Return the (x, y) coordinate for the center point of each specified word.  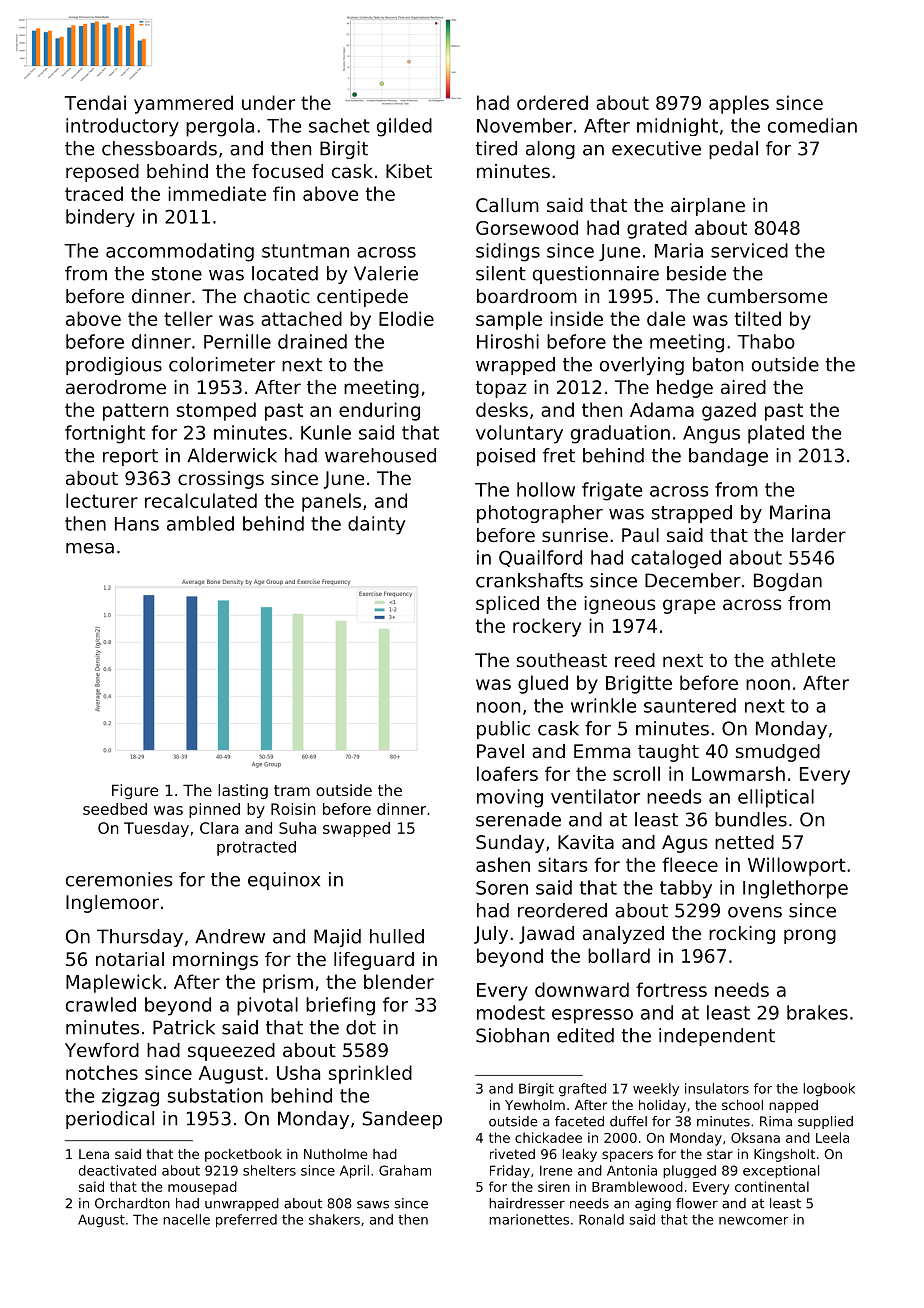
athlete (803, 660)
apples (739, 104)
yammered (183, 104)
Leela (832, 1137)
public (503, 730)
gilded (404, 127)
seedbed (115, 809)
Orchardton (132, 1203)
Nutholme (335, 1154)
